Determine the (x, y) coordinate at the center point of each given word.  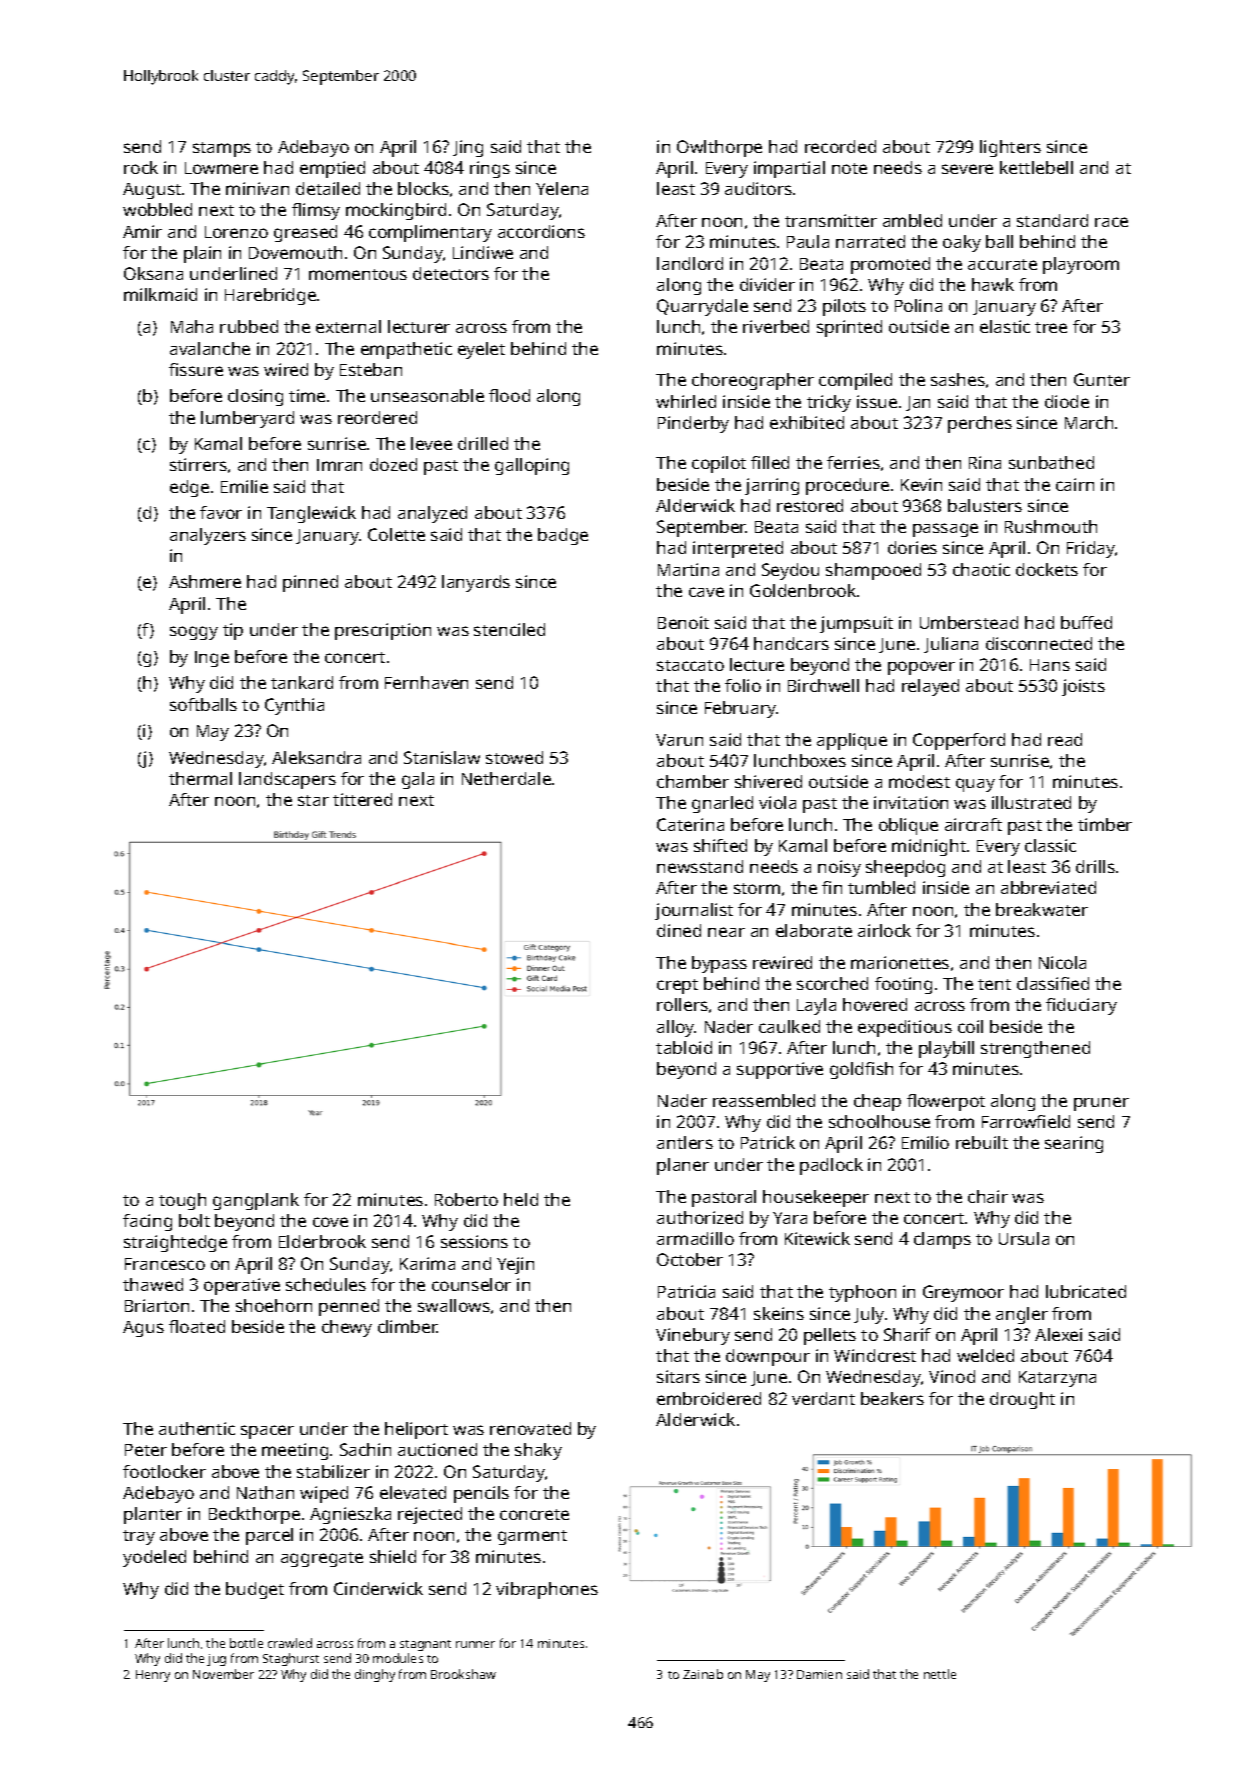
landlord (690, 263)
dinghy (375, 1675)
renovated (530, 1428)
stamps (222, 149)
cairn (1075, 484)
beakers (892, 1398)
